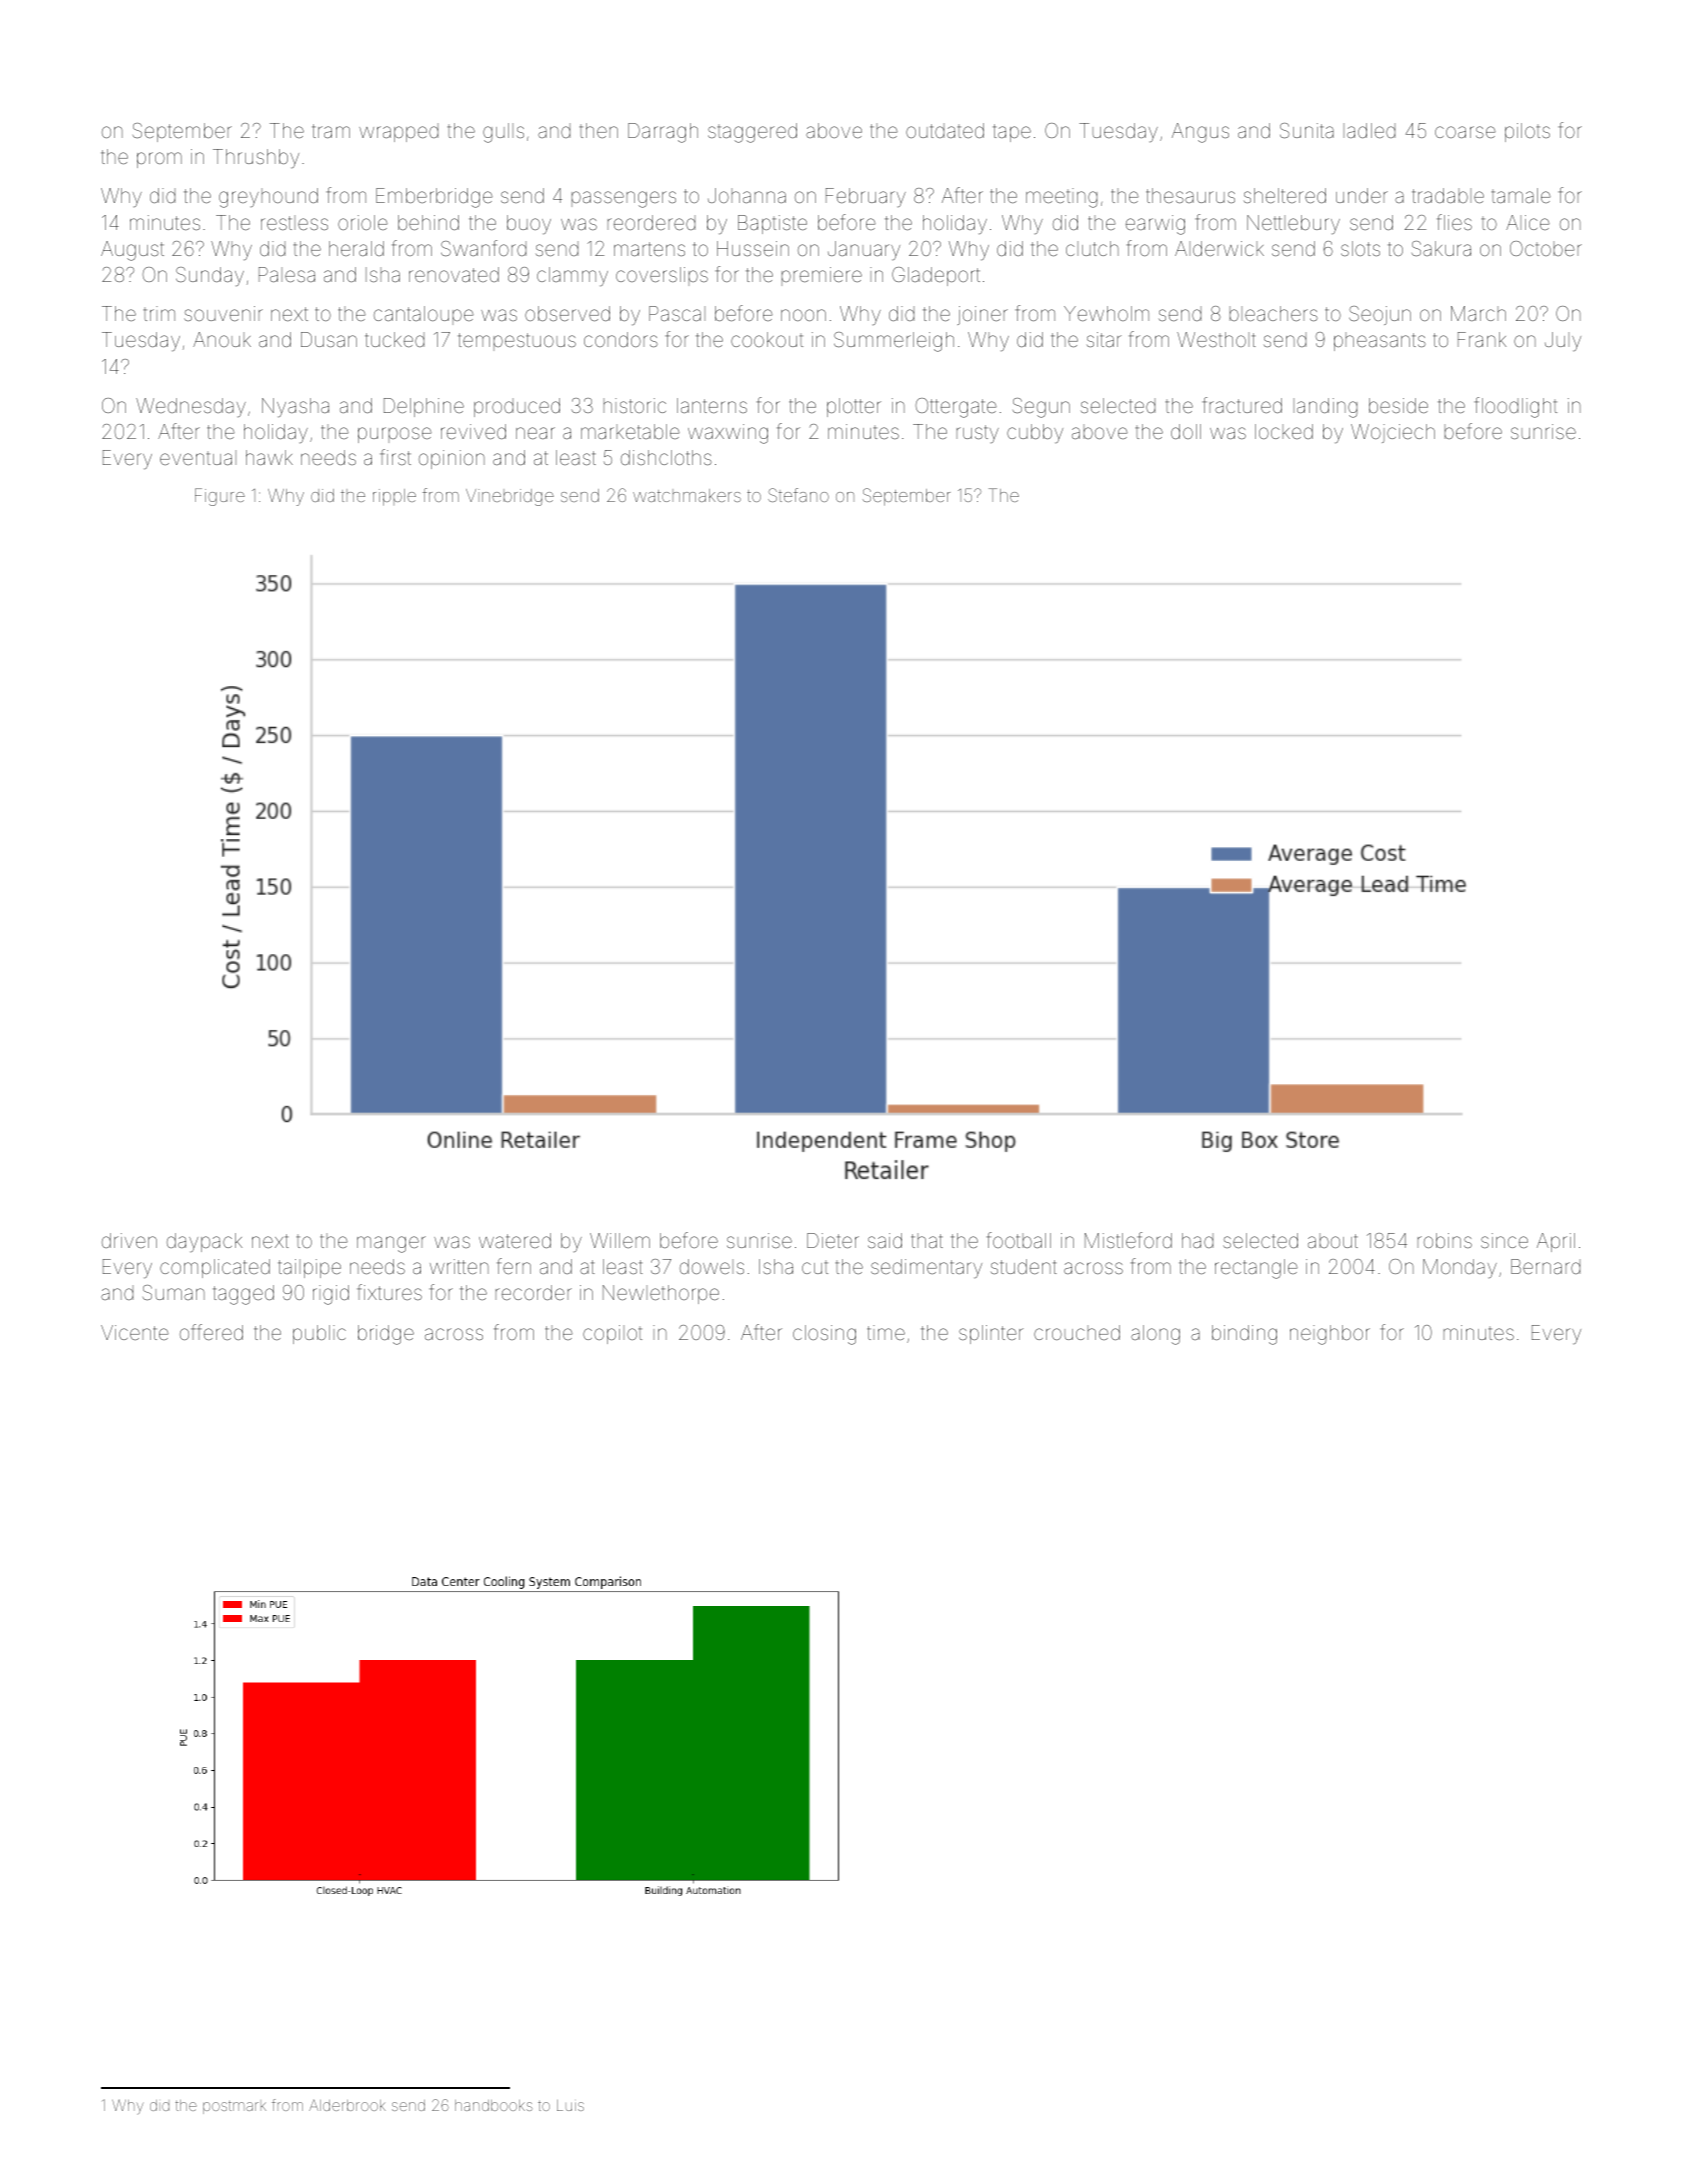  What do you see at coordinates (1333, 1240) in the screenshot?
I see `about` at bounding box center [1333, 1240].
